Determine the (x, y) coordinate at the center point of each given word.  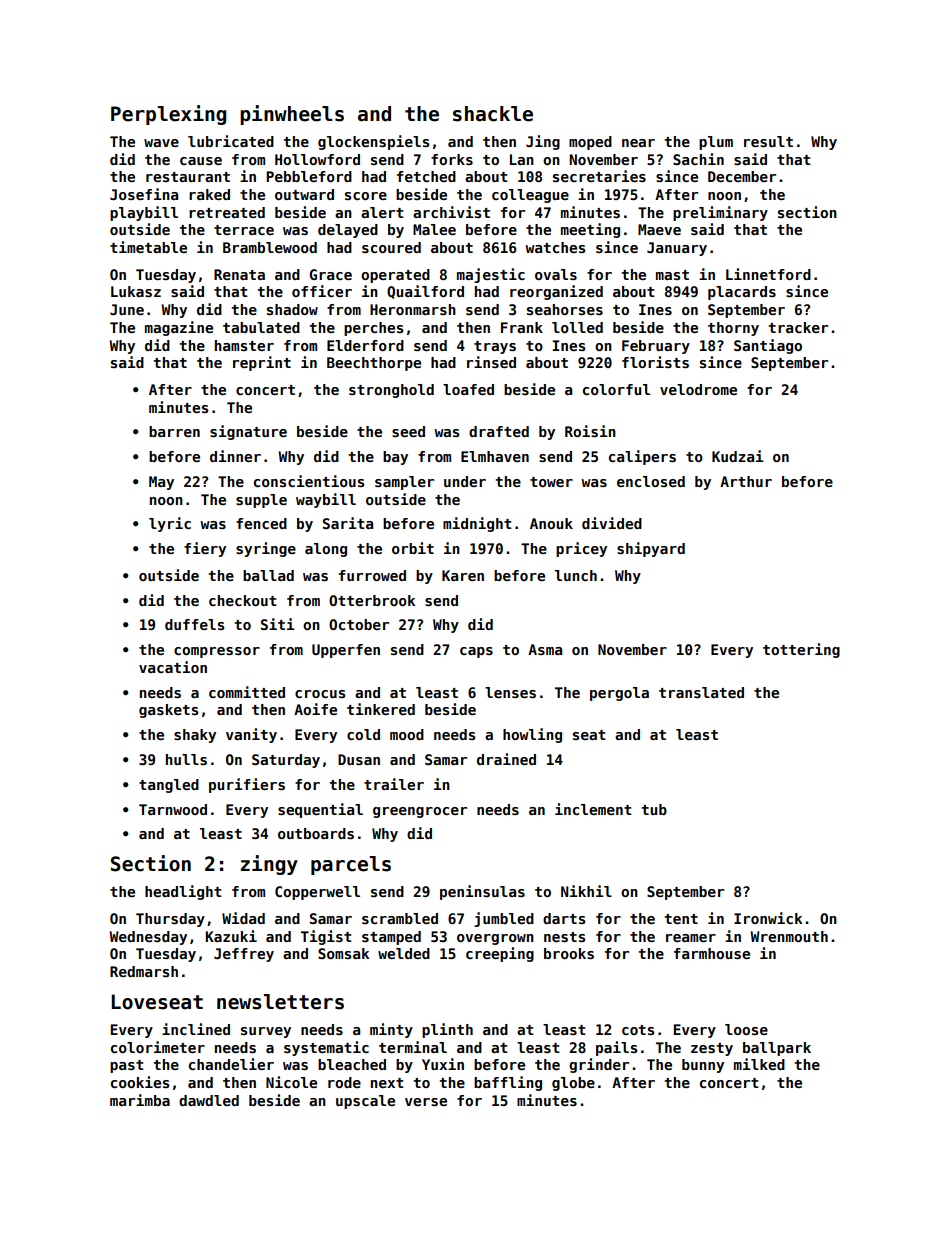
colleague (530, 196)
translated (701, 692)
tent (681, 919)
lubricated (231, 141)
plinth (447, 1030)
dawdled (209, 1100)
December (742, 176)
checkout (243, 600)
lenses (510, 692)
